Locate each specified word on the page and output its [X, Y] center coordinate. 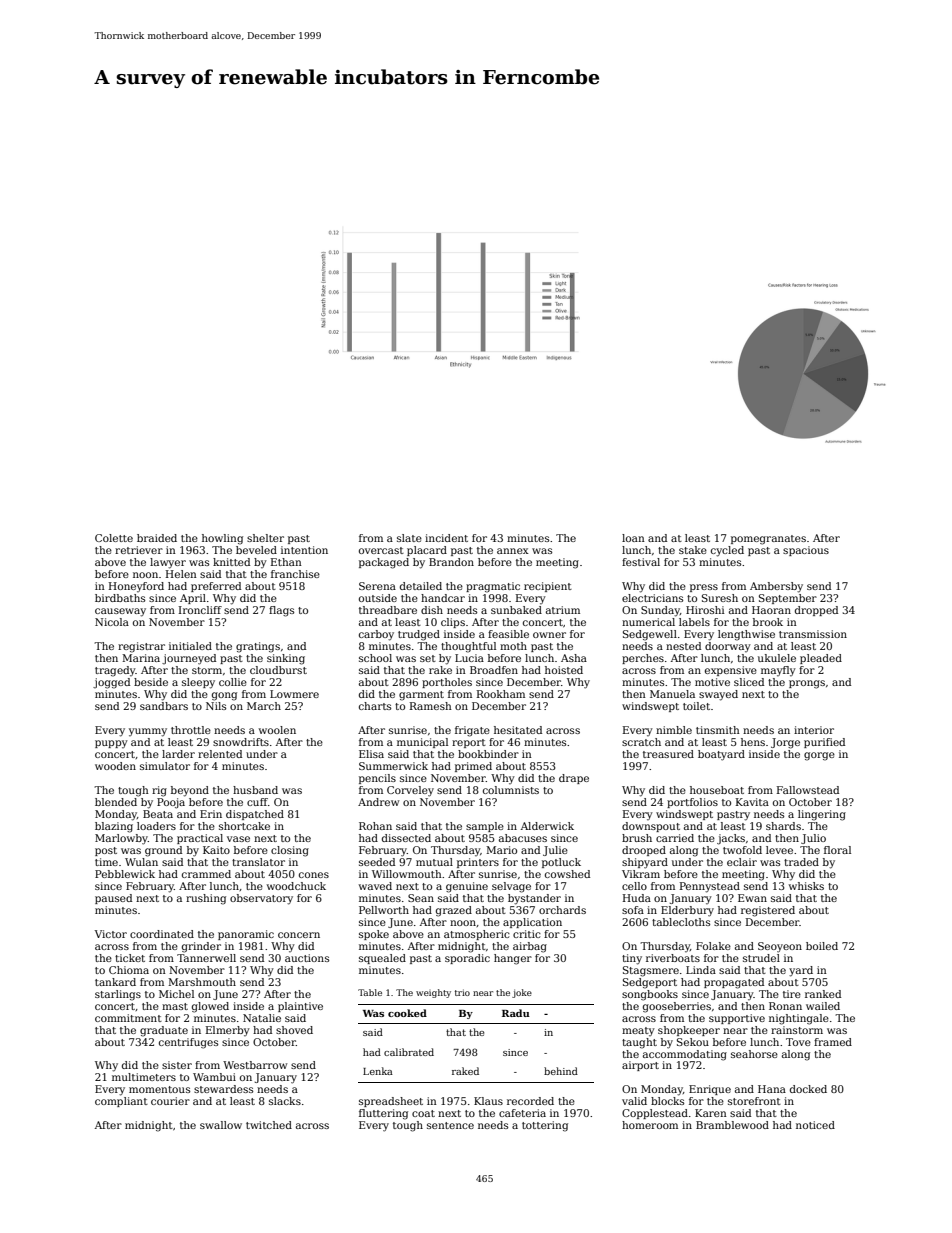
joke [522, 993]
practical [200, 839]
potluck [561, 863]
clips [453, 623]
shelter [265, 538]
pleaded [821, 659]
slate [409, 538]
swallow [221, 1125]
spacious [806, 551]
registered [768, 911]
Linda [701, 970]
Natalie [262, 1018]
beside [151, 682]
